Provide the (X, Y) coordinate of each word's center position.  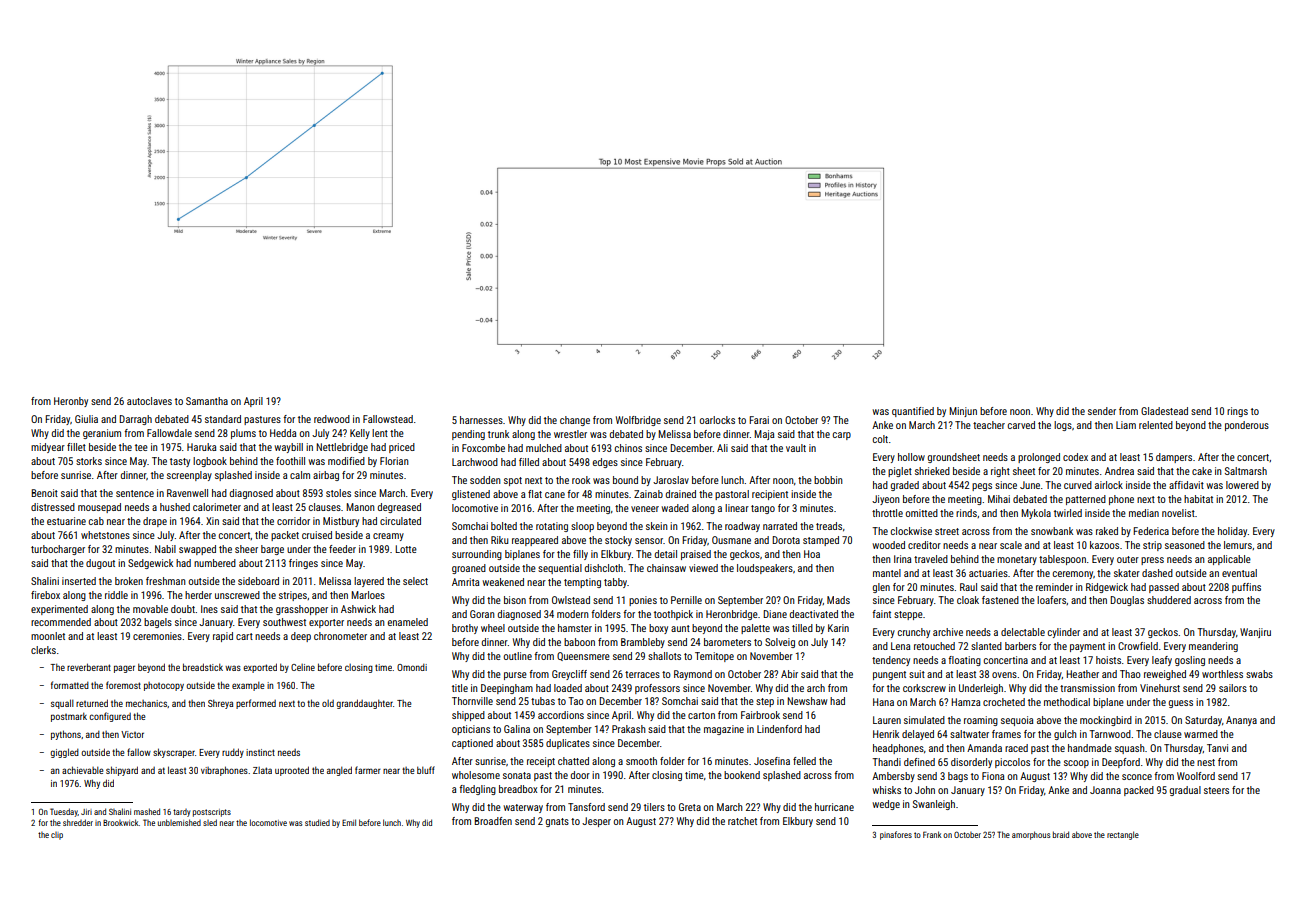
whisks (886, 790)
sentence (135, 493)
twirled (1068, 513)
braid (1061, 834)
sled (210, 822)
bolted (504, 526)
